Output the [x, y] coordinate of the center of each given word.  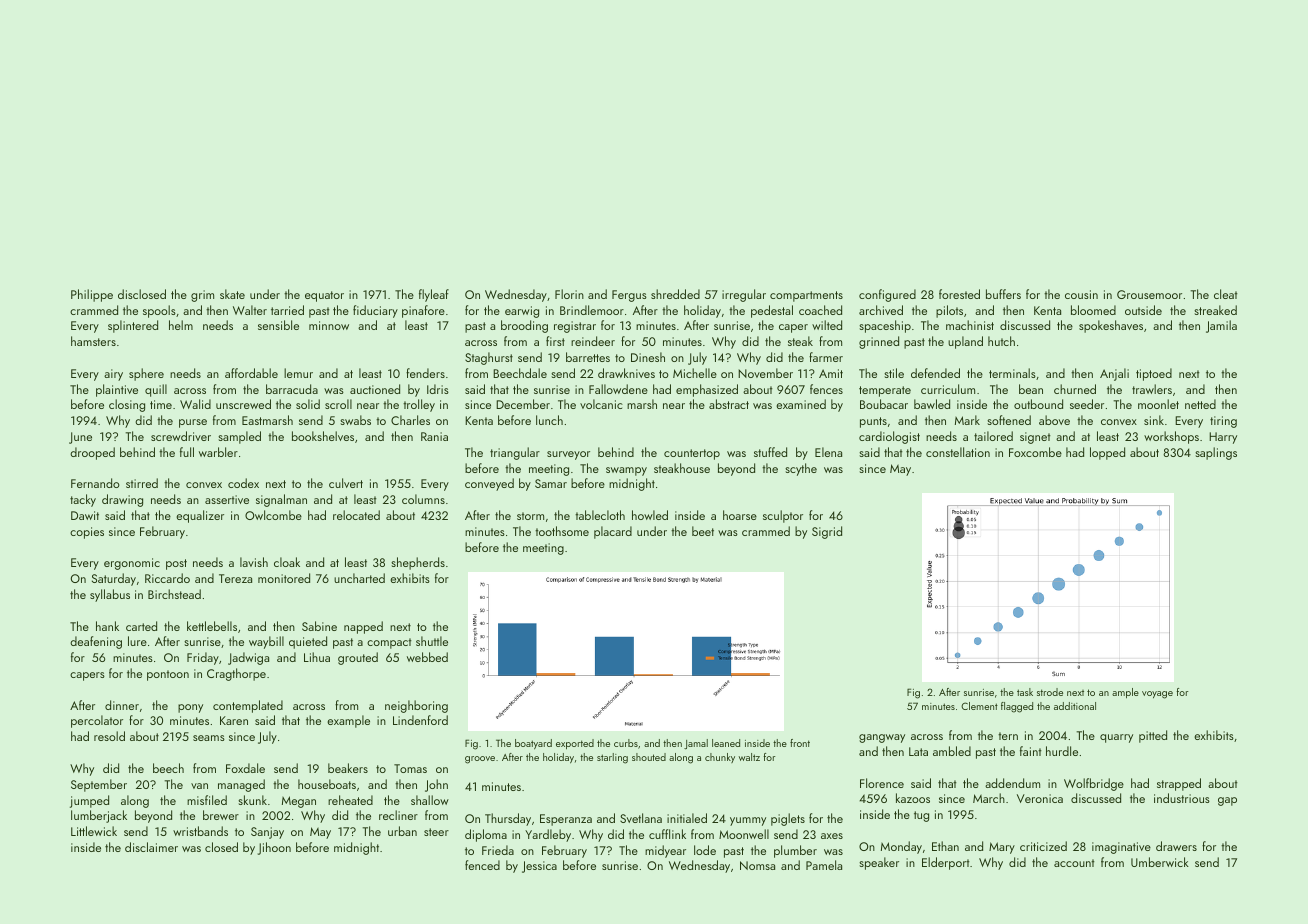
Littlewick [94, 831]
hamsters [93, 341]
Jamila [1221, 326]
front [800, 743]
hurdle [1062, 751]
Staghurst [489, 358]
